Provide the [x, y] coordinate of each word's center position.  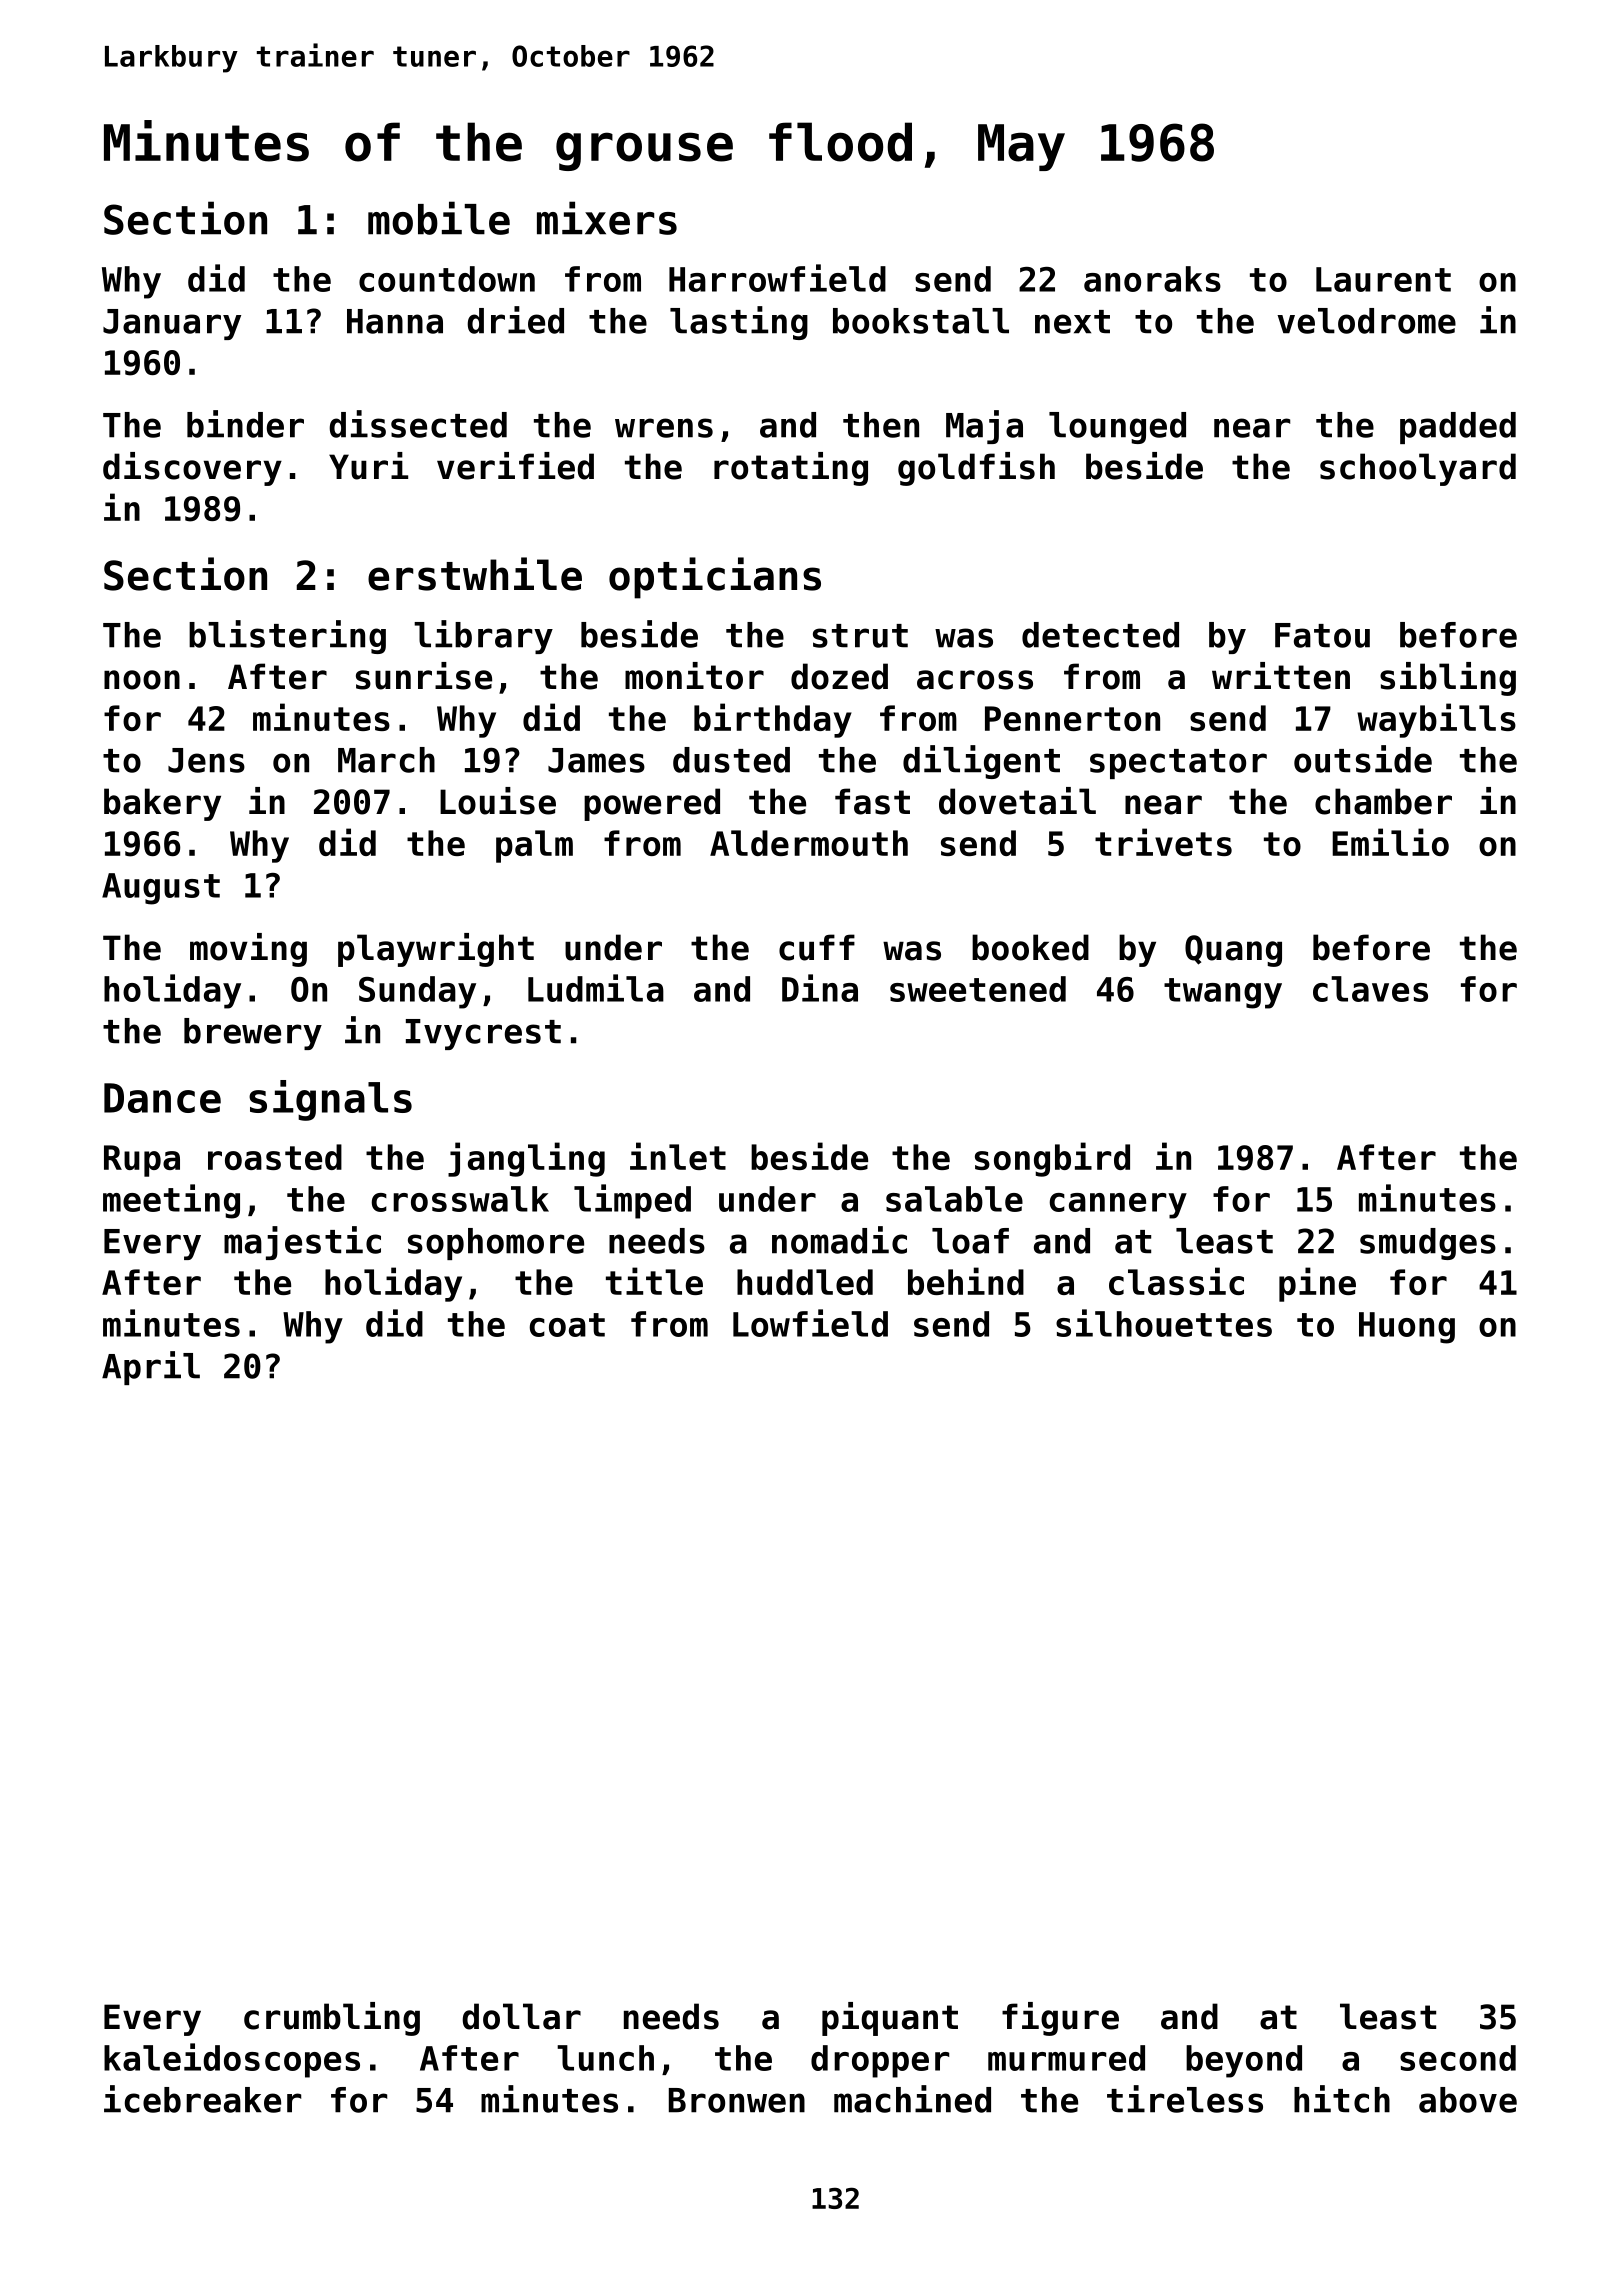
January [172, 324]
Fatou [1322, 635]
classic [1176, 1281]
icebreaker [202, 2099]
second [1458, 2058]
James [596, 760]
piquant [890, 2019]
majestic [302, 1243]
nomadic [839, 1240]
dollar [521, 2016]
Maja [984, 427]
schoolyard [1418, 469]
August [161, 889]
